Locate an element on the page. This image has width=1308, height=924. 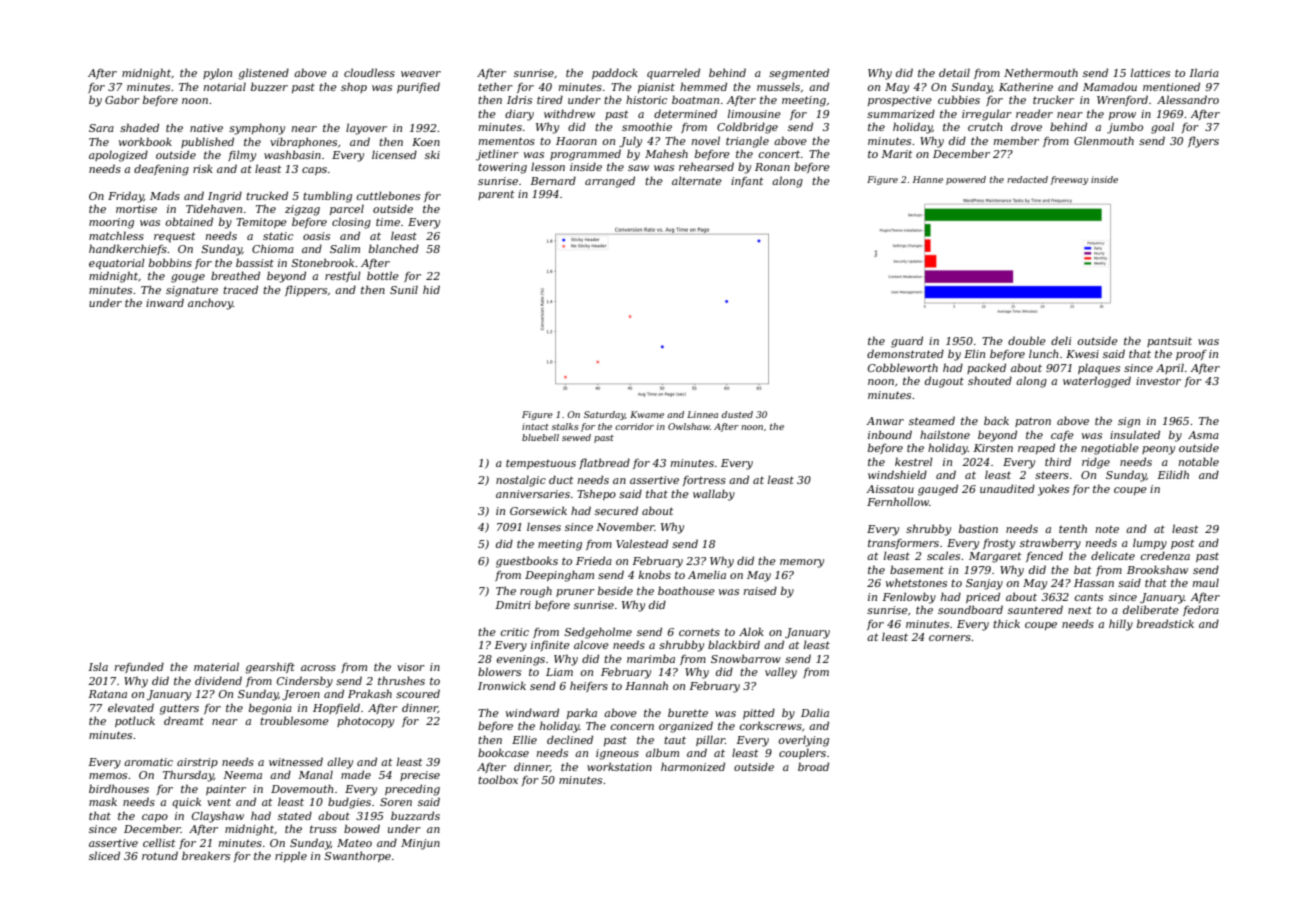
Valestead is located at coordinates (642, 543).
